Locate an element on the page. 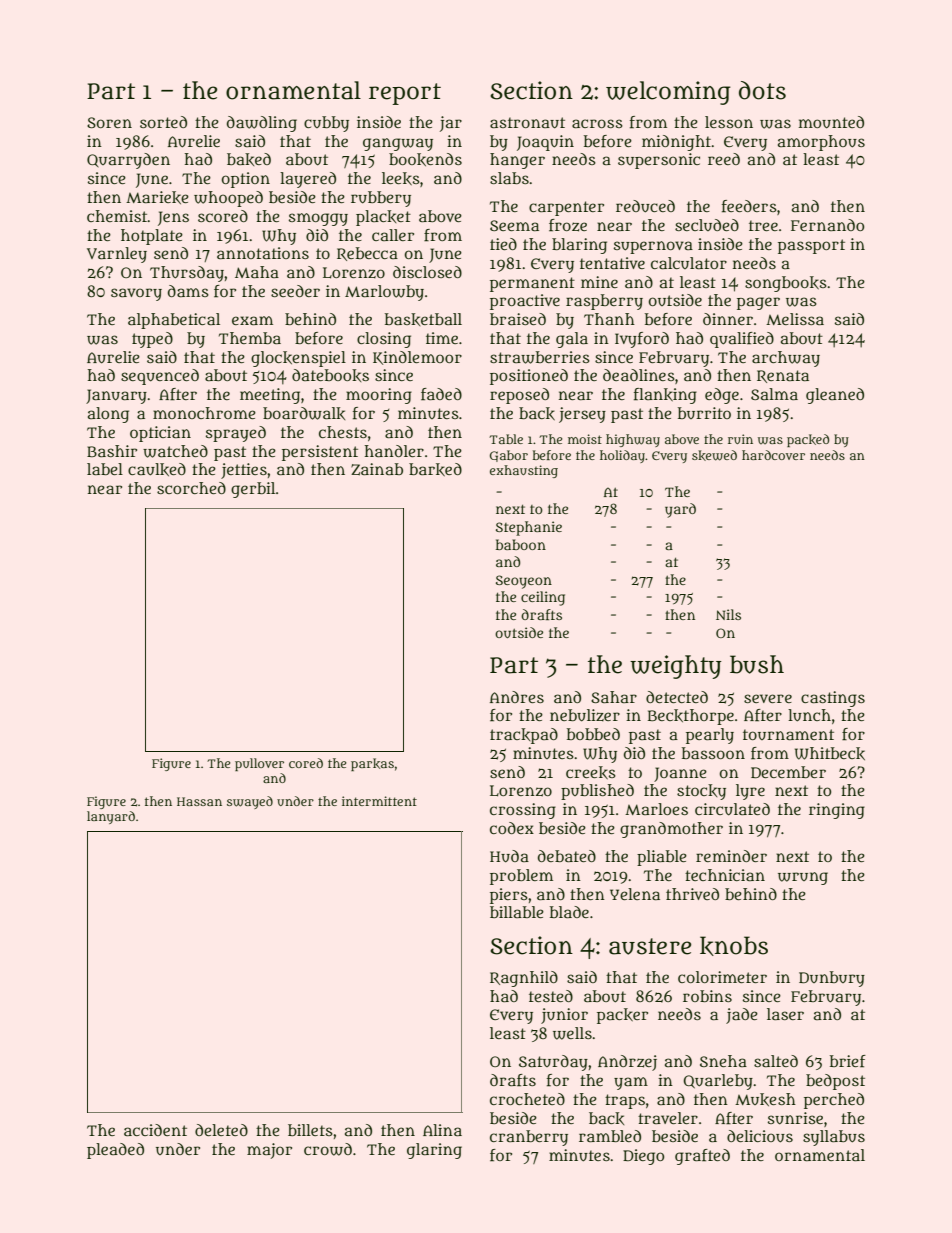 Image resolution: width=952 pixels, height=1233 pixels. wrung is located at coordinates (803, 878).
